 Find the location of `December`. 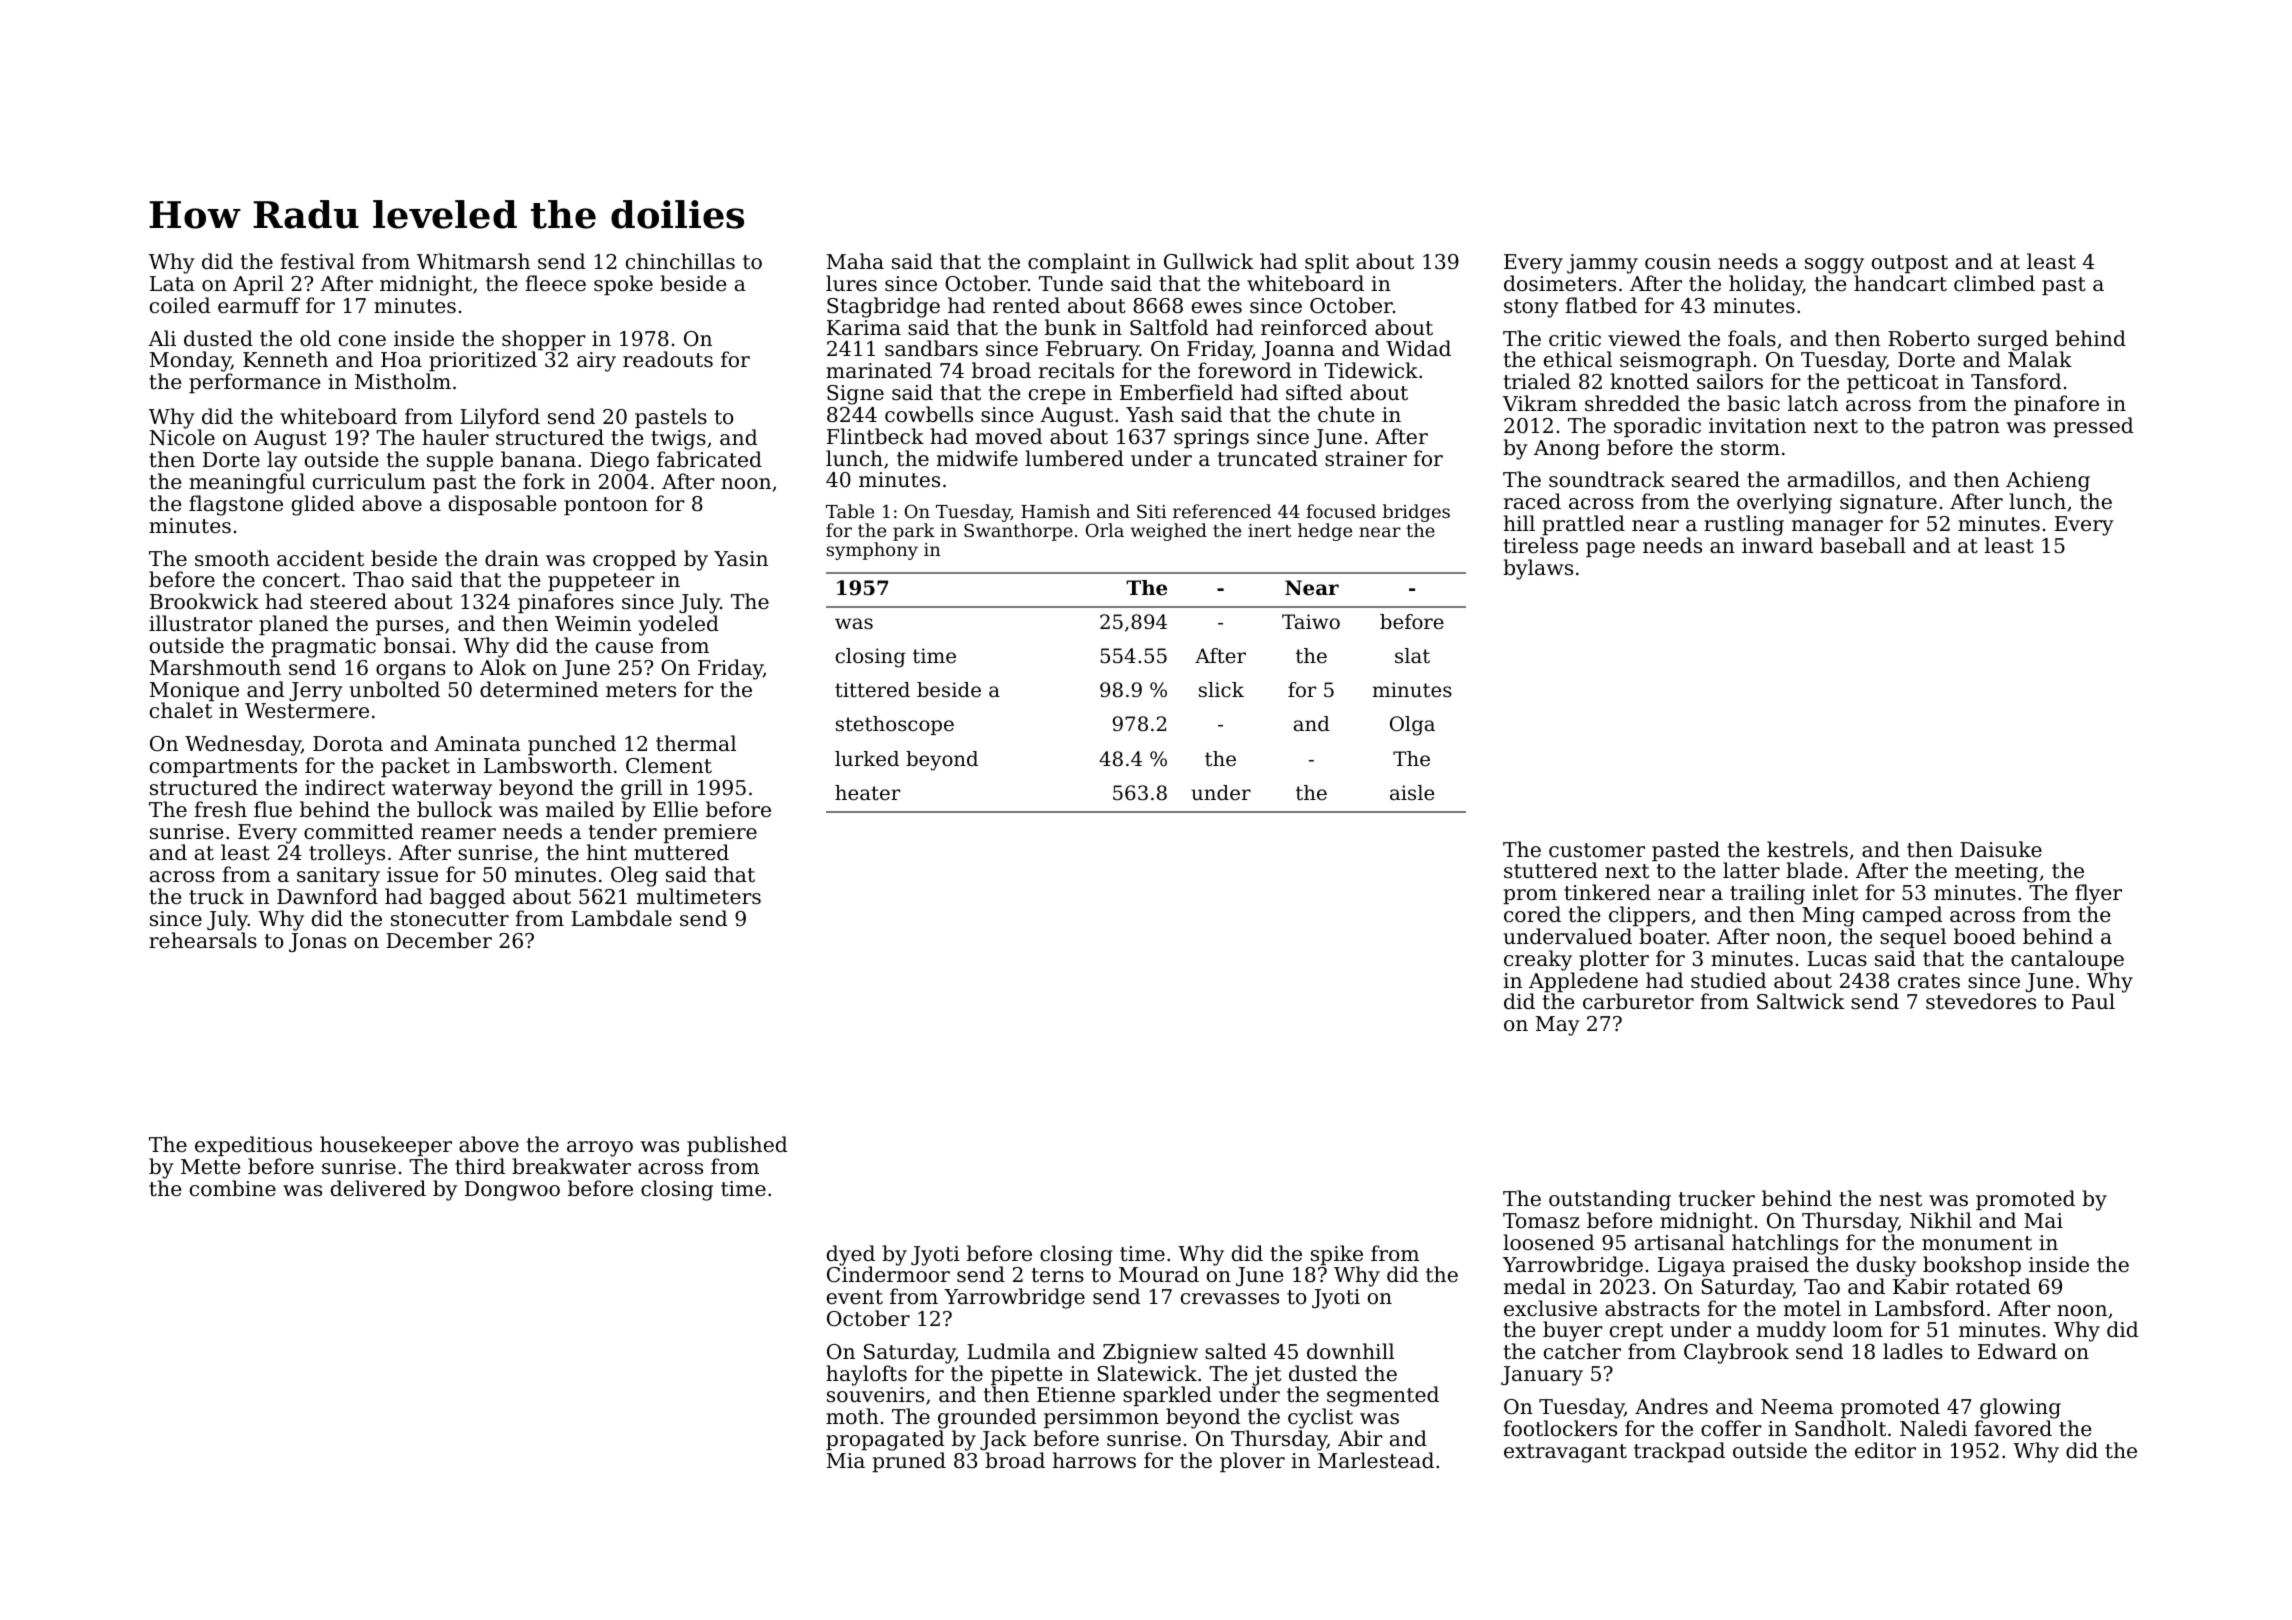

December is located at coordinates (439, 940).
